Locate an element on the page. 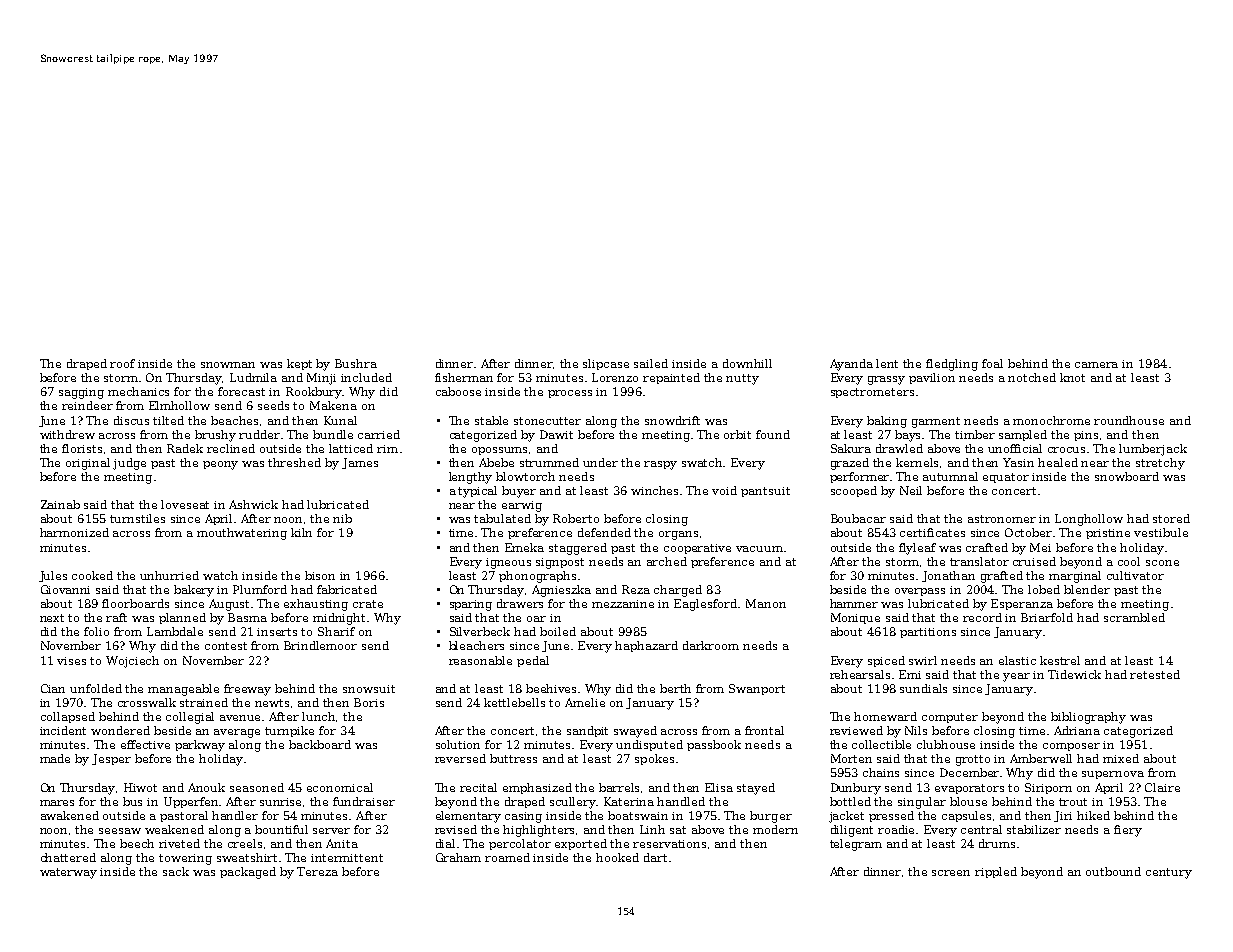  folio is located at coordinates (96, 631).
